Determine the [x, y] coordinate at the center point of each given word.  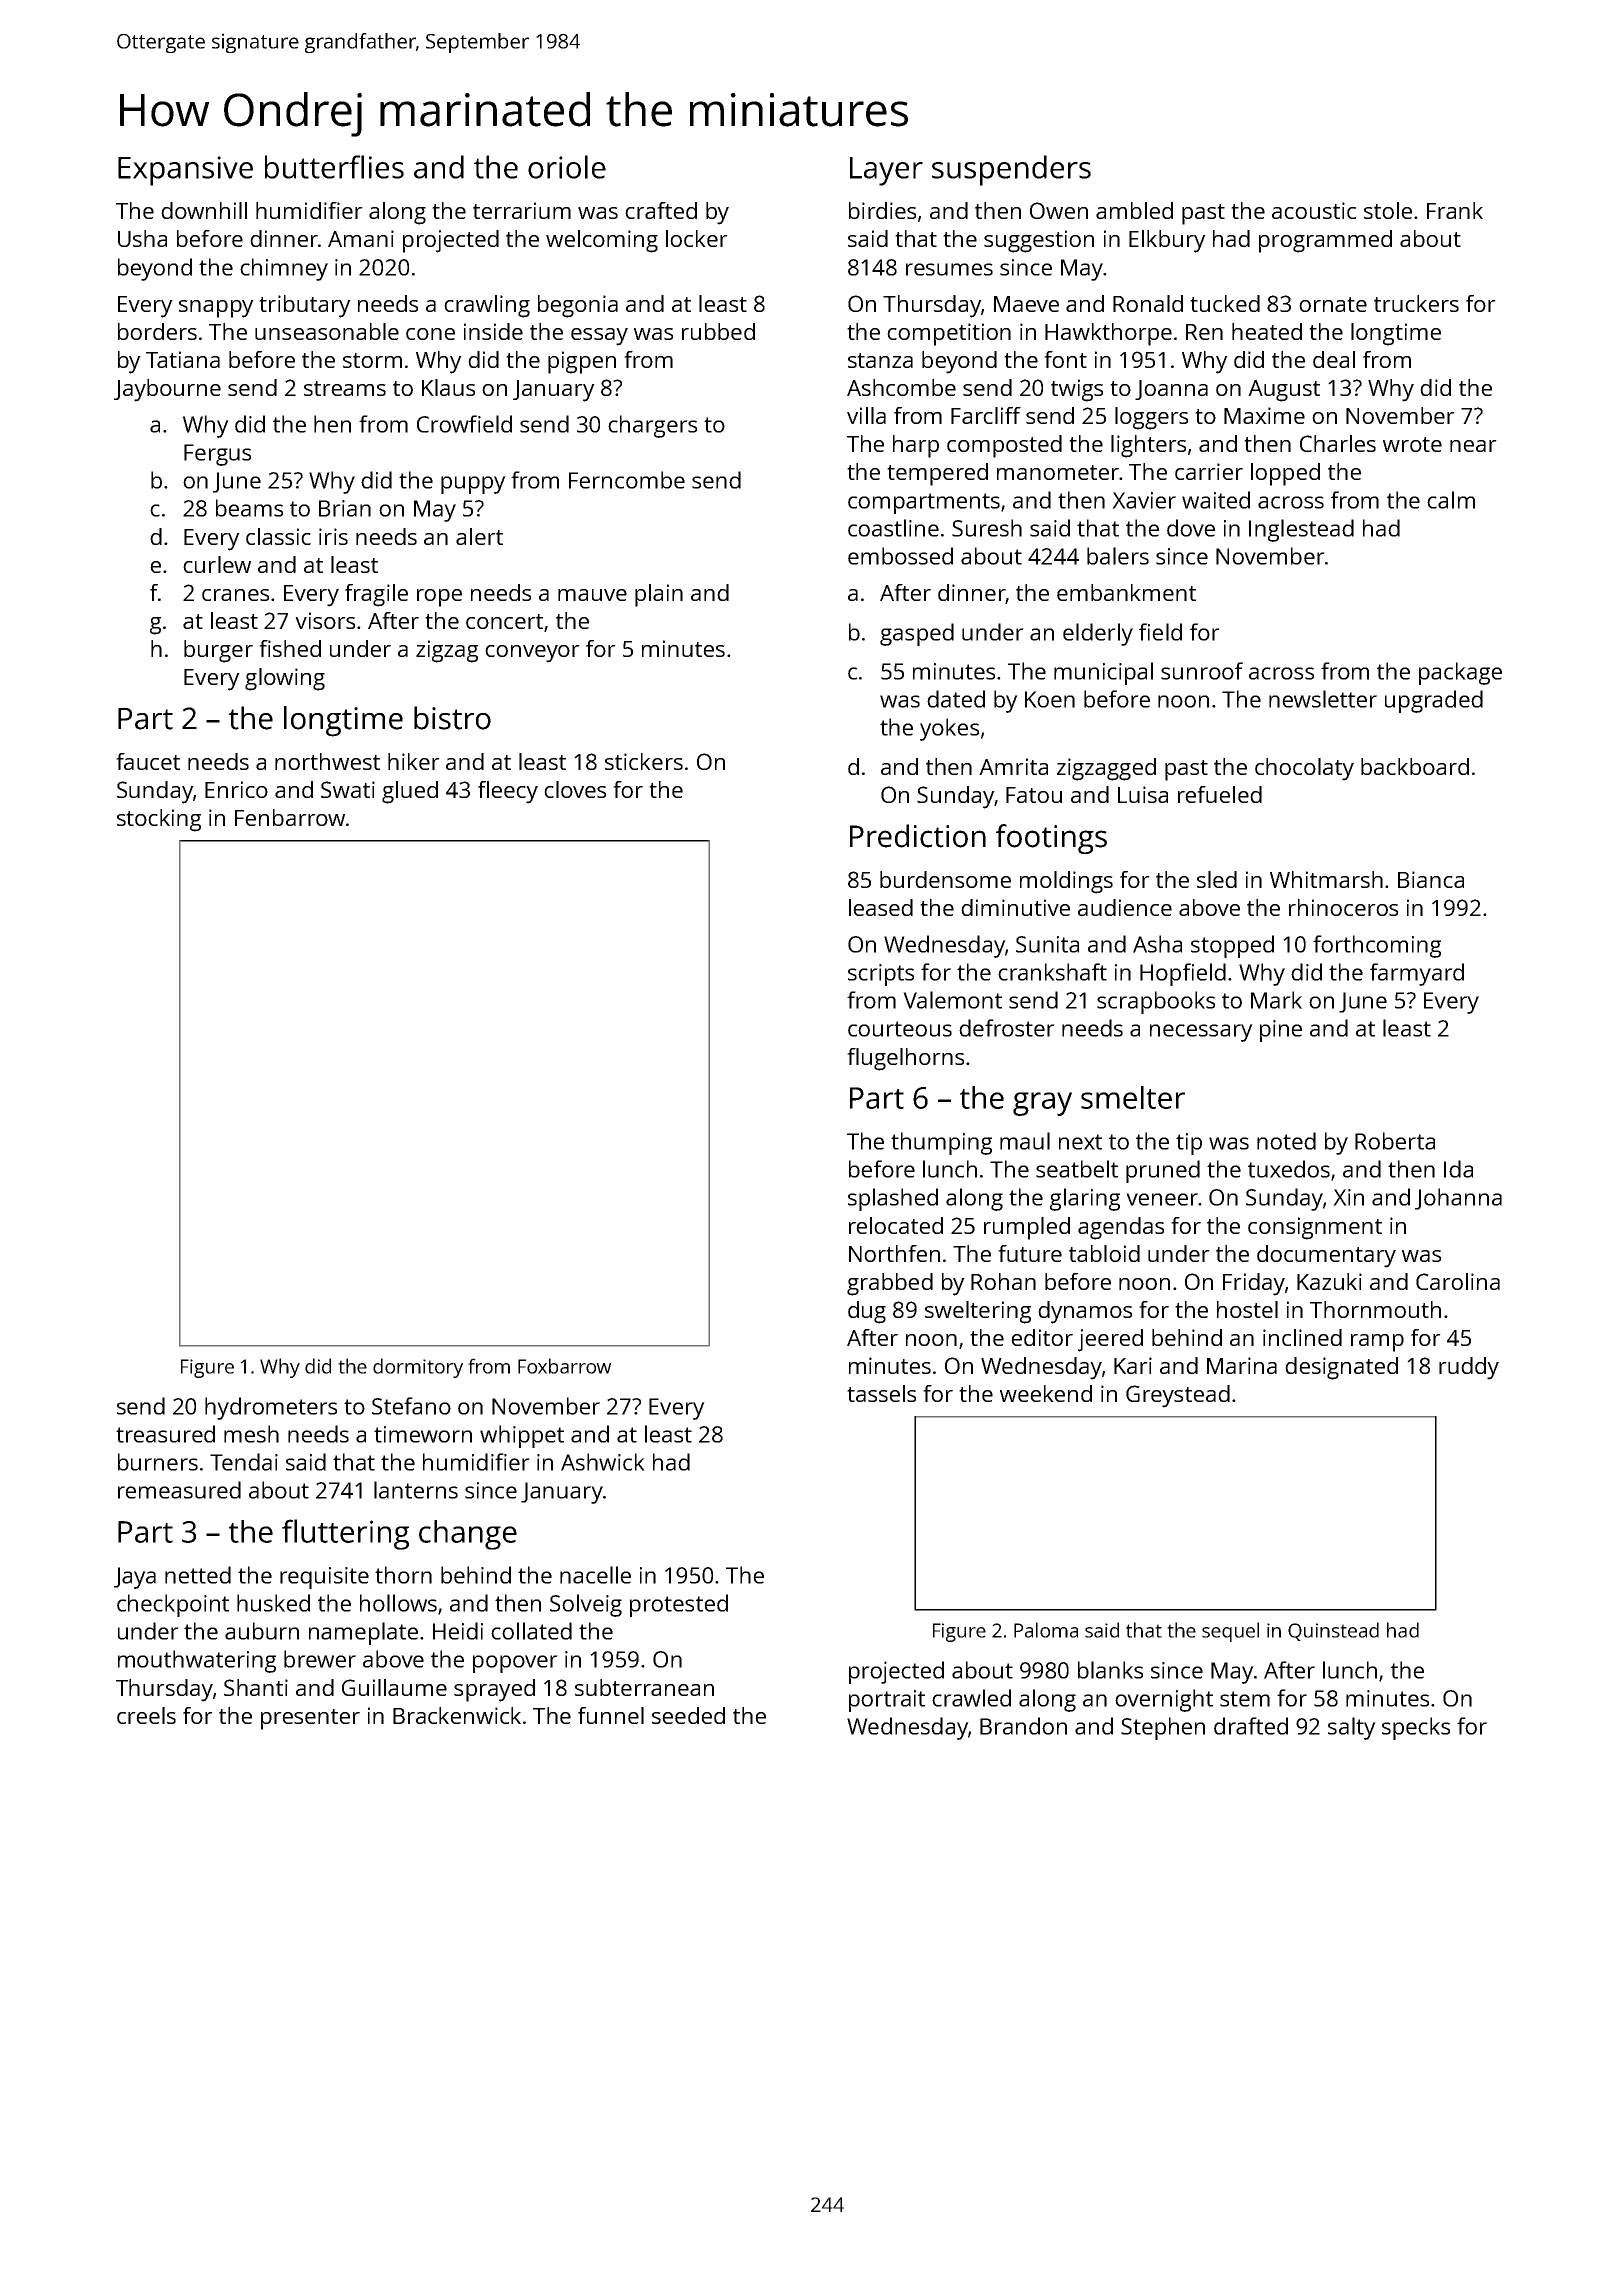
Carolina [1458, 1281]
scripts [881, 975]
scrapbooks [1156, 1002]
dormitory [418, 1368]
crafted [661, 210]
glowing [285, 679]
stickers [644, 761]
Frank [1455, 210]
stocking [159, 820]
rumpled [1027, 1228]
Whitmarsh [1326, 879]
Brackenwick [457, 1715]
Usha [142, 238]
